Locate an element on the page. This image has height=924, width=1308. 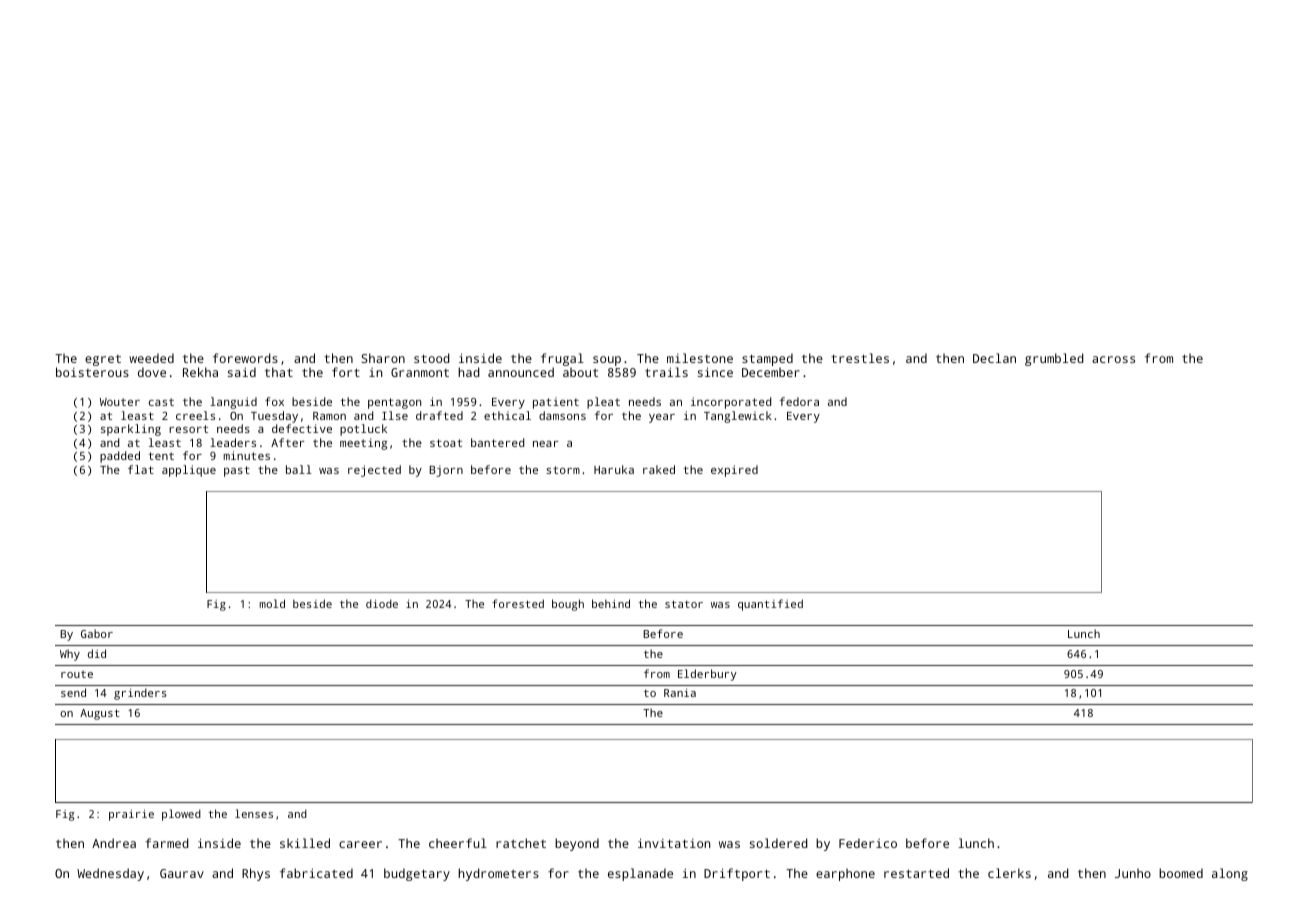
soldered is located at coordinates (779, 843).
